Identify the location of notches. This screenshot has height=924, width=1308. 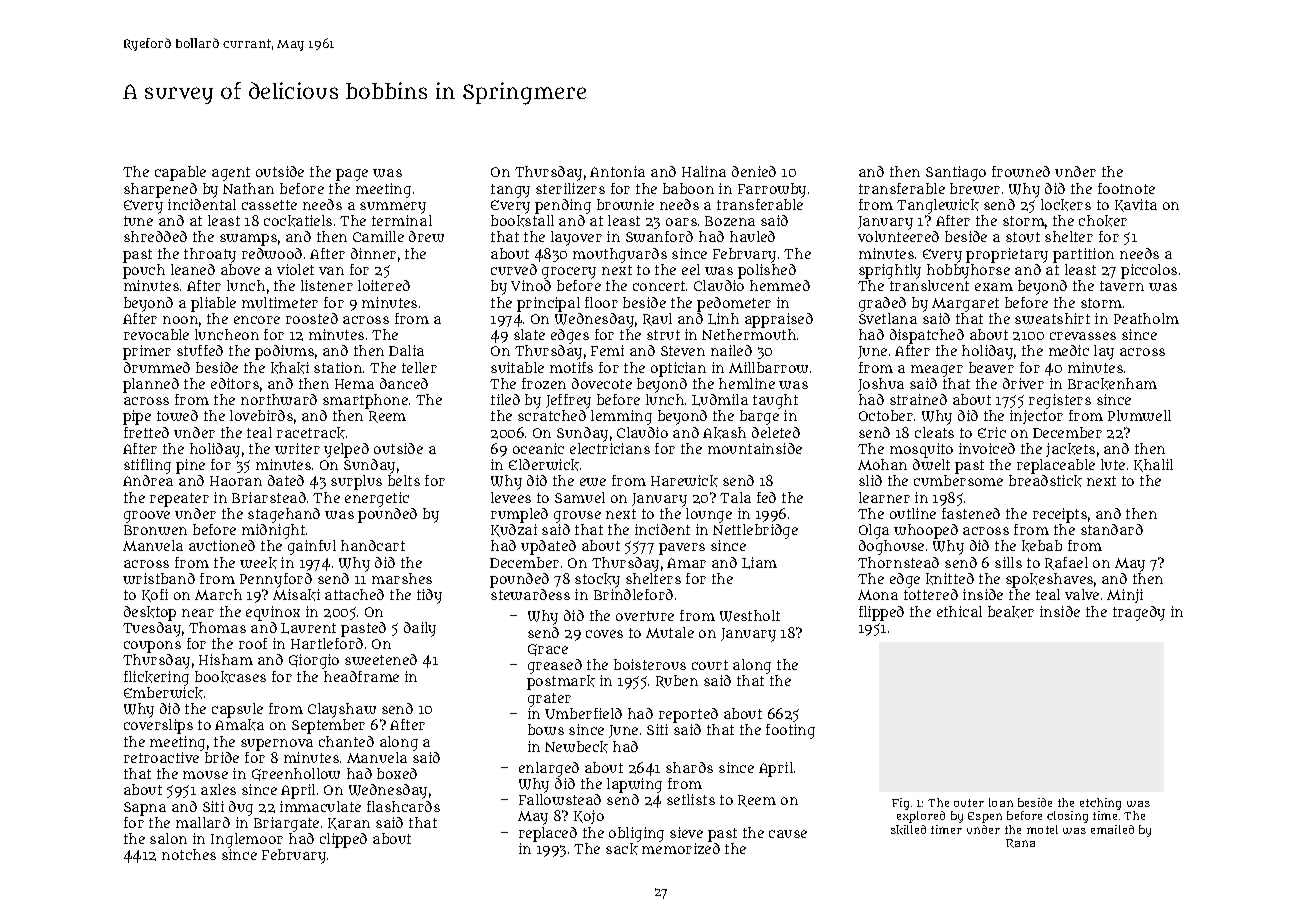
(189, 854).
